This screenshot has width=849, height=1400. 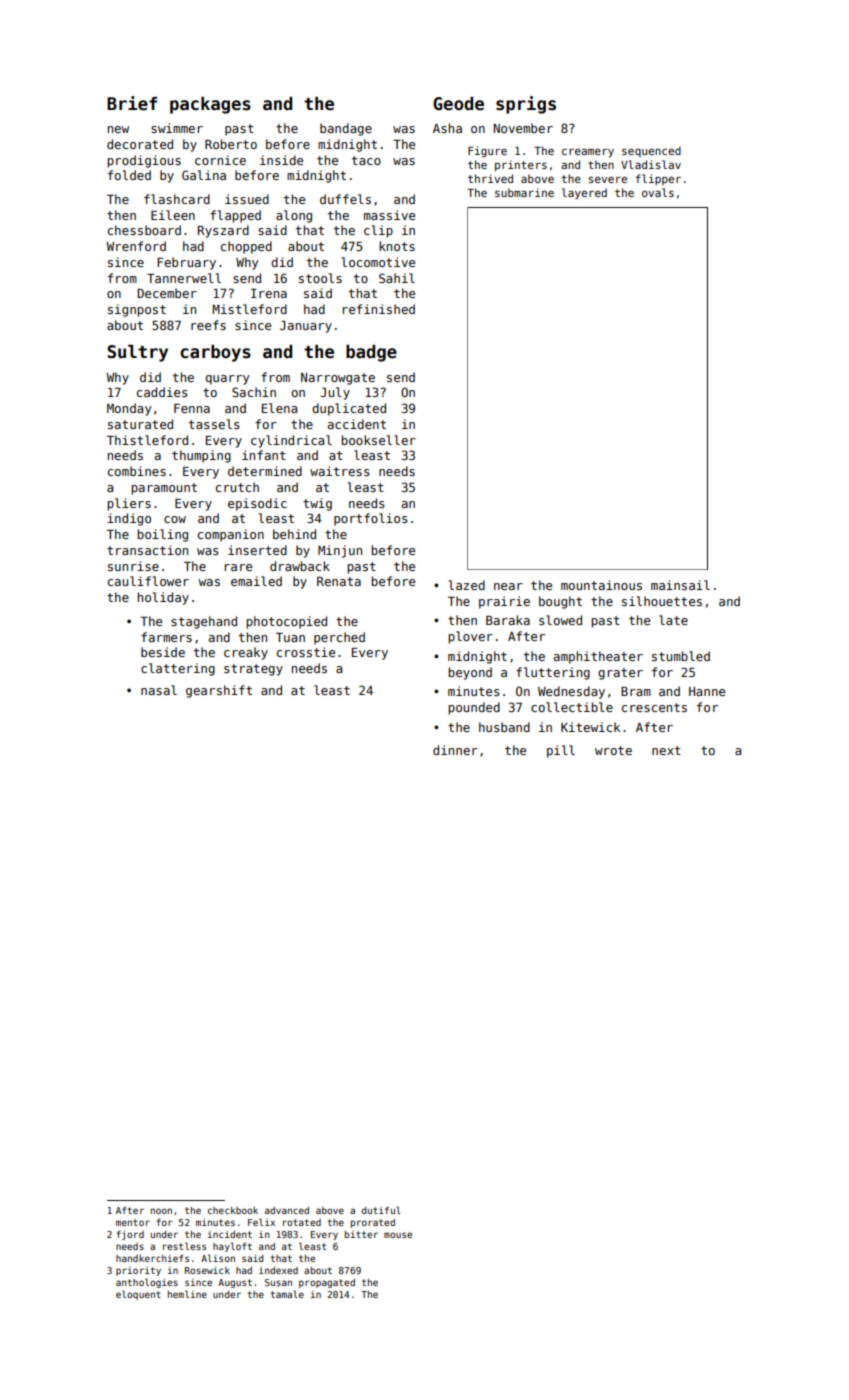 What do you see at coordinates (601, 585) in the screenshot?
I see `mountainous` at bounding box center [601, 585].
